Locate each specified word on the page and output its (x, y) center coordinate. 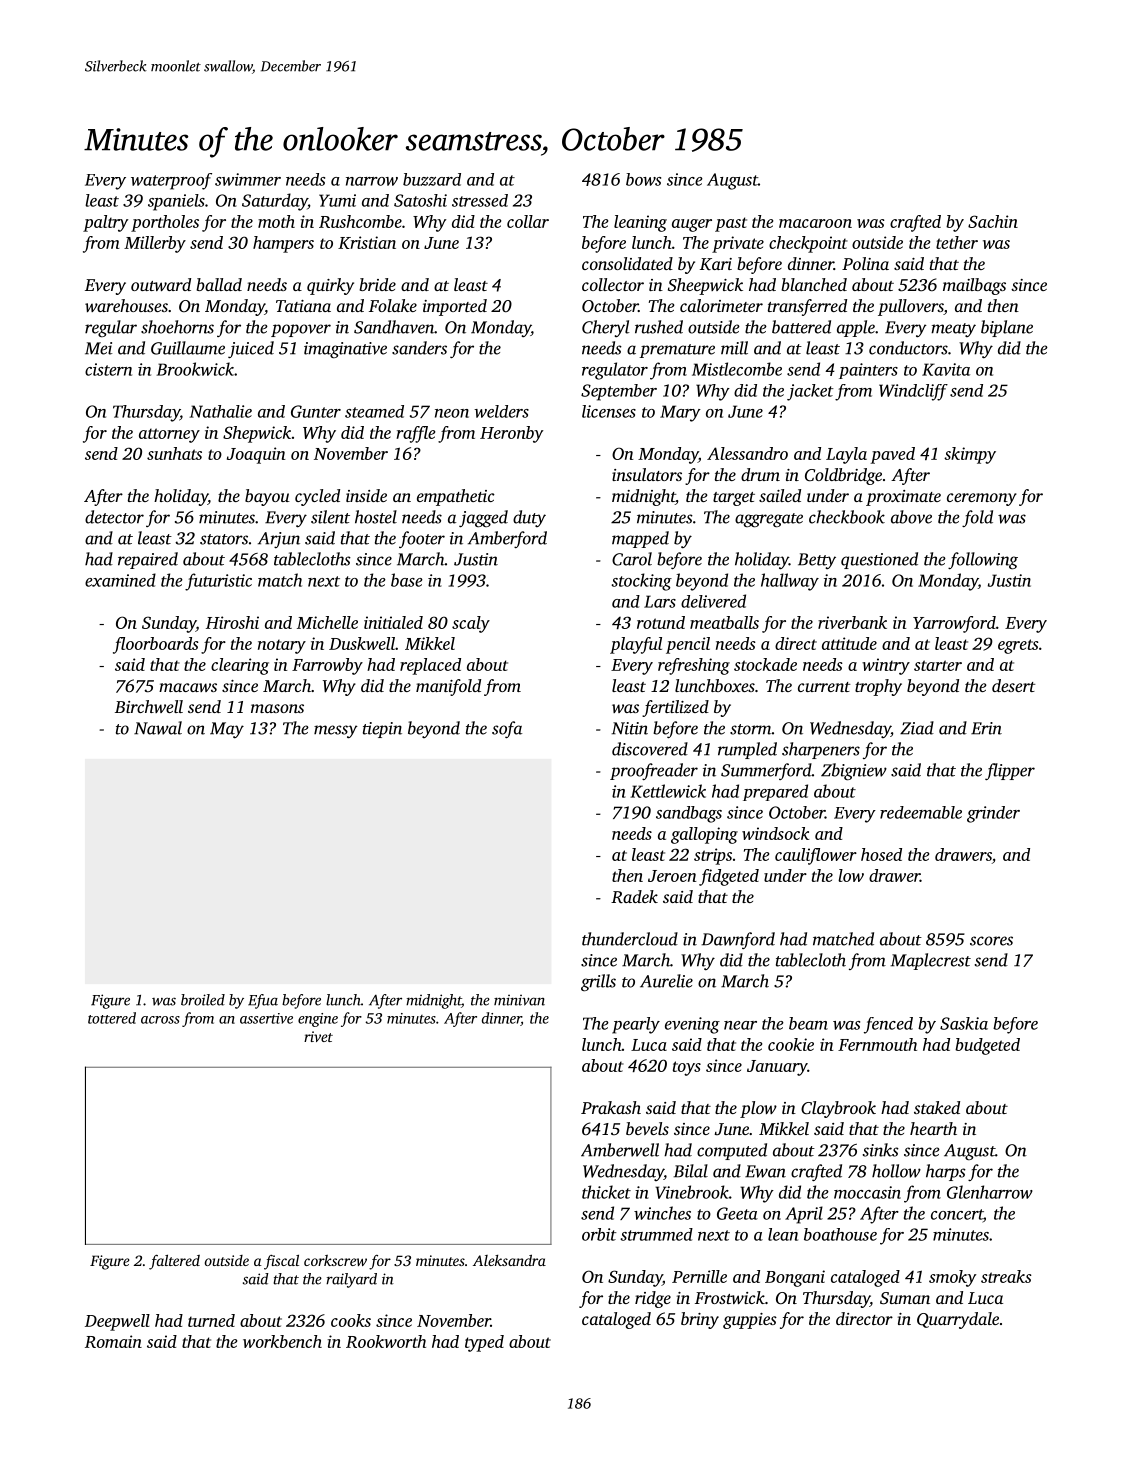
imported (455, 307)
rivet (318, 1036)
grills (598, 982)
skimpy (970, 455)
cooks (351, 1320)
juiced (251, 349)
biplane (1007, 328)
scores (991, 941)
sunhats (174, 453)
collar (528, 221)
